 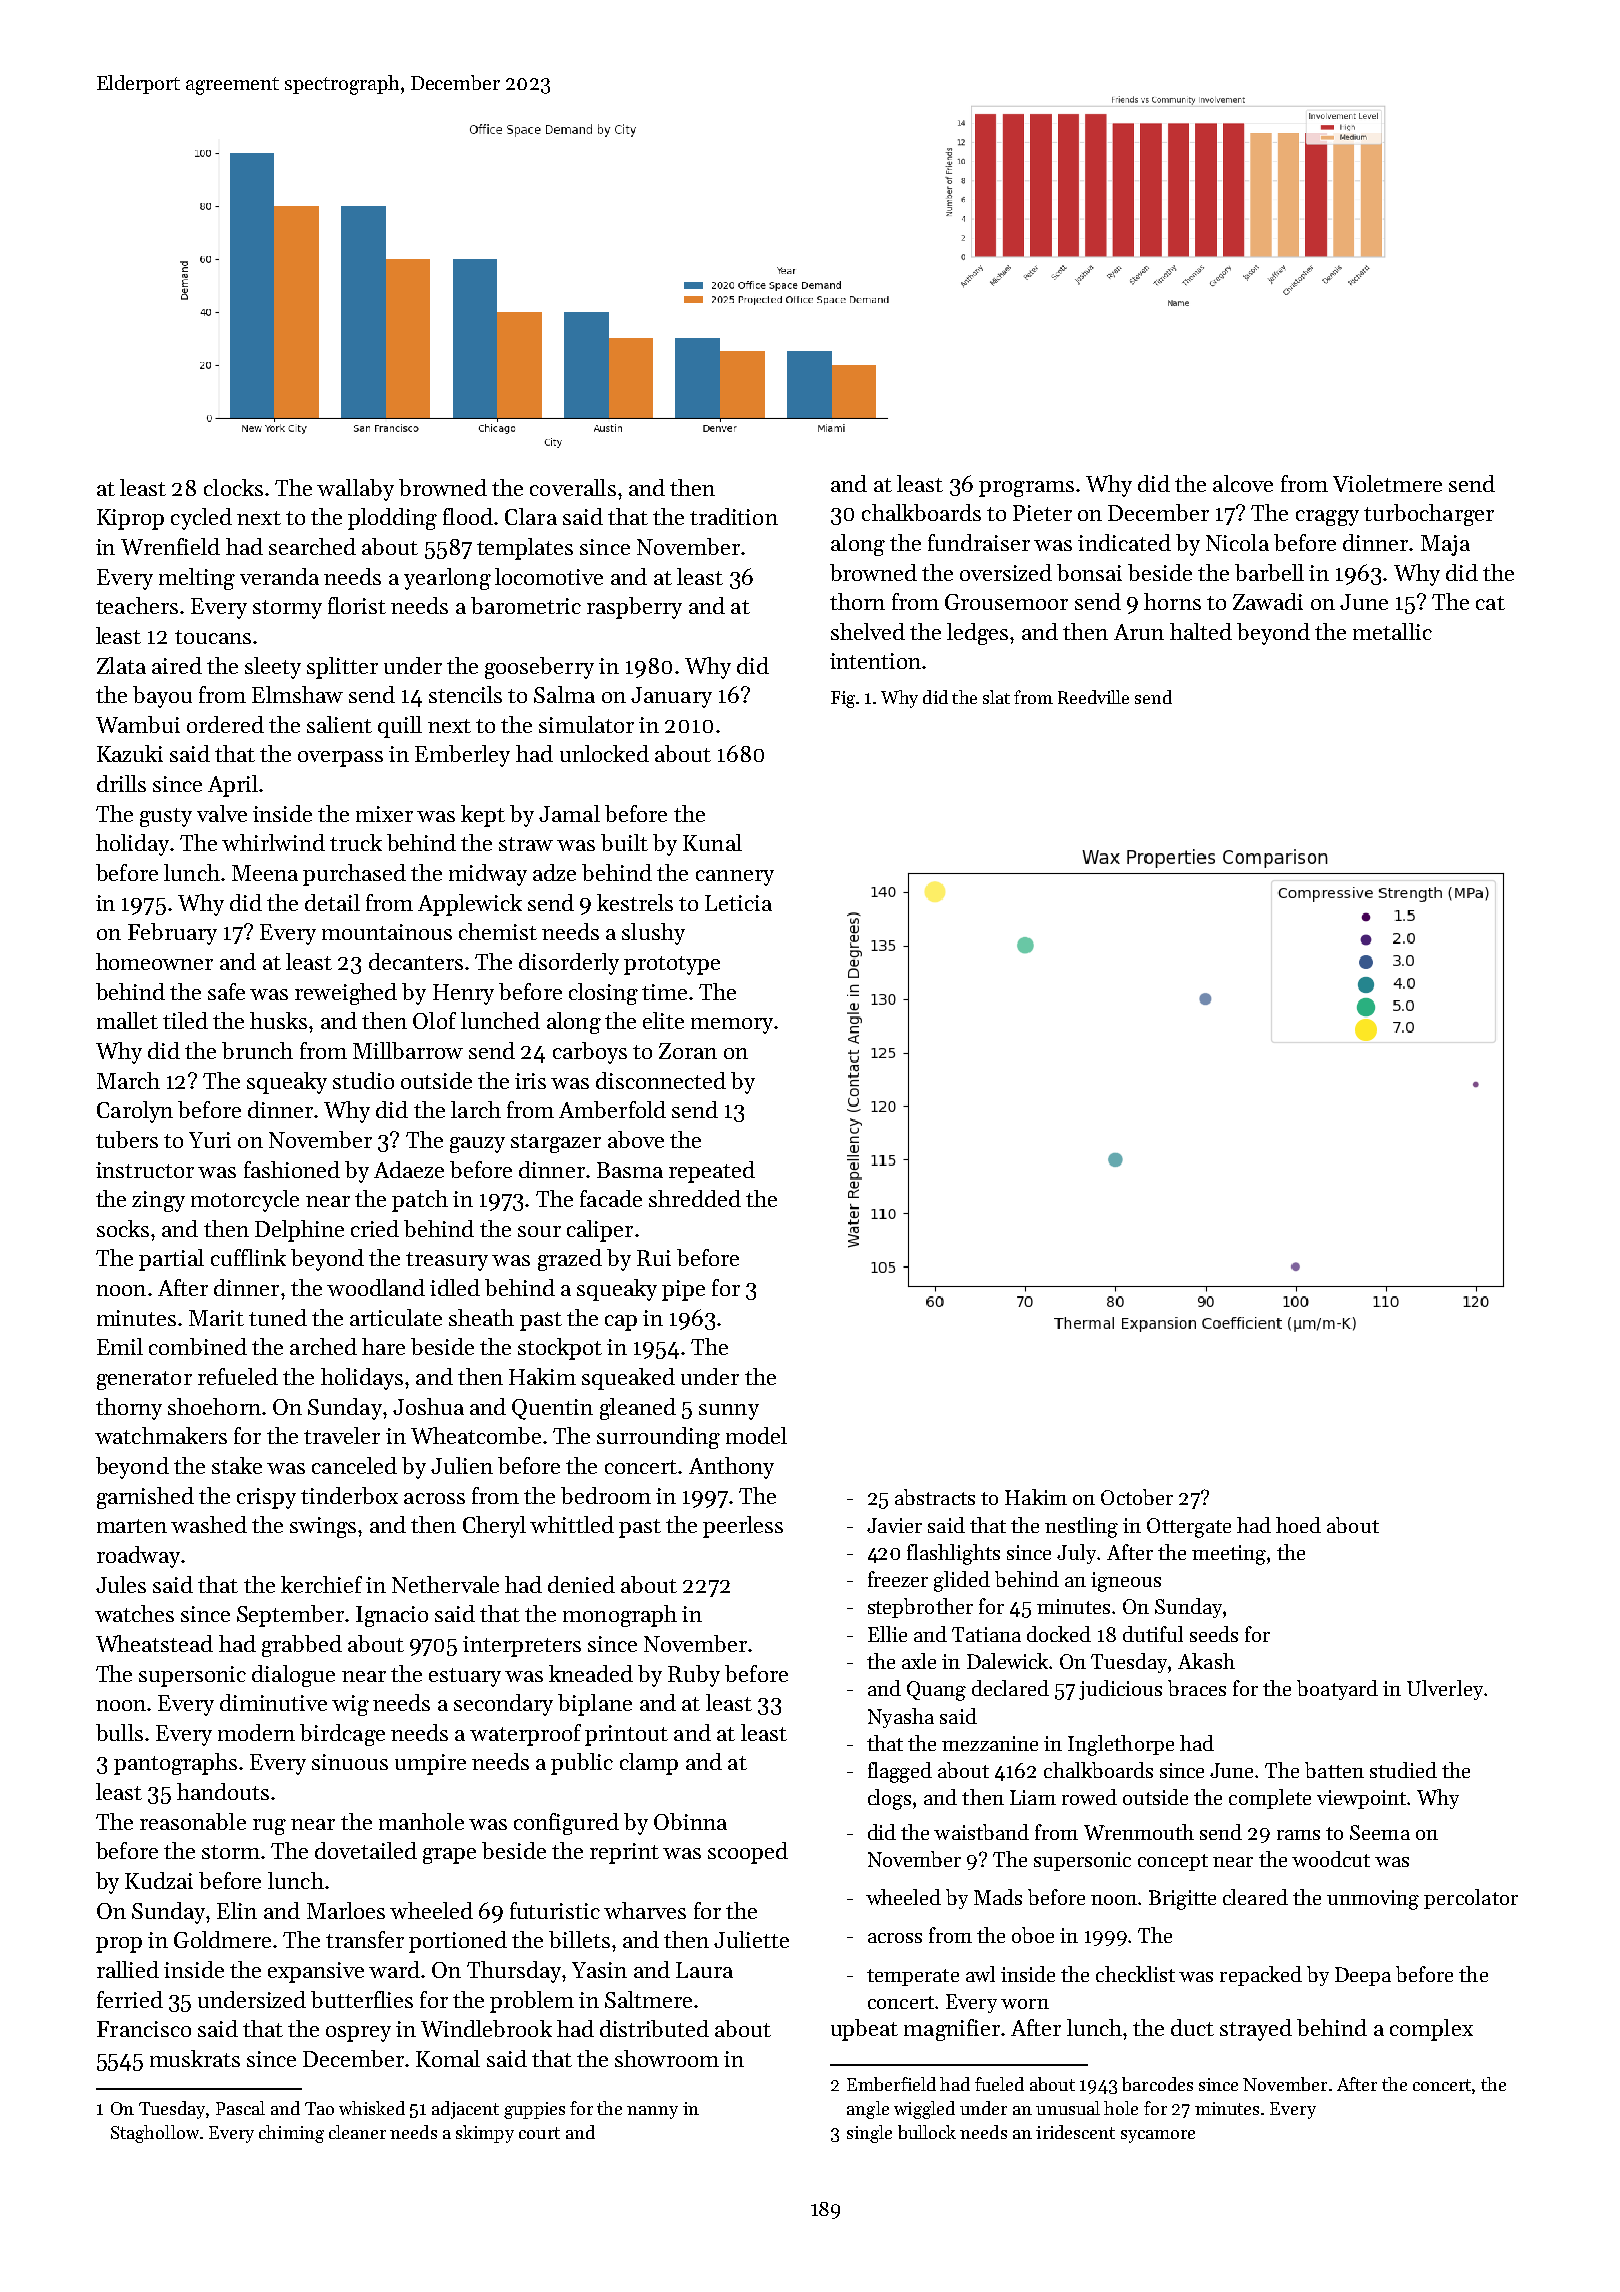 I want to click on hoed, so click(x=1298, y=1525).
